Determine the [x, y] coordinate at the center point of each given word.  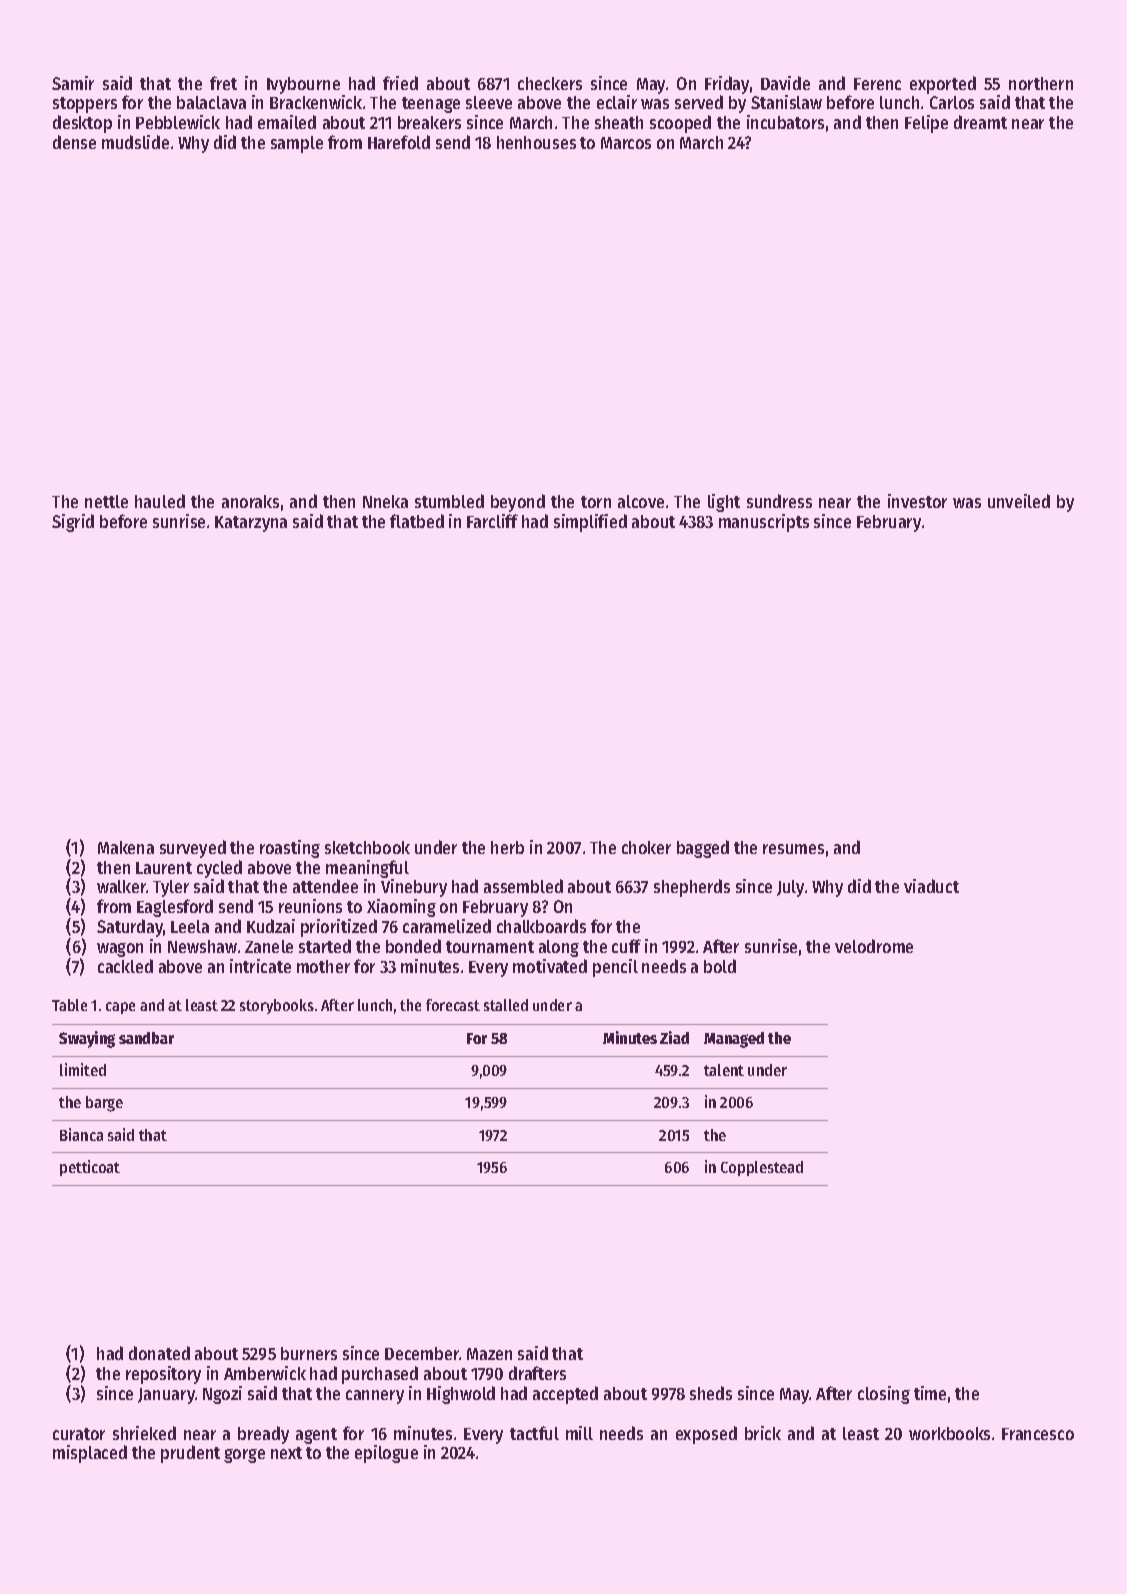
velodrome [874, 946]
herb [507, 847]
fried [400, 83]
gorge [244, 1456]
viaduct [931, 886]
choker [646, 847]
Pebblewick [178, 122]
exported [943, 85]
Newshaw [202, 946]
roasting [290, 849]
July [790, 888]
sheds [711, 1393]
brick [763, 1433]
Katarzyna [251, 524]
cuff [626, 946]
